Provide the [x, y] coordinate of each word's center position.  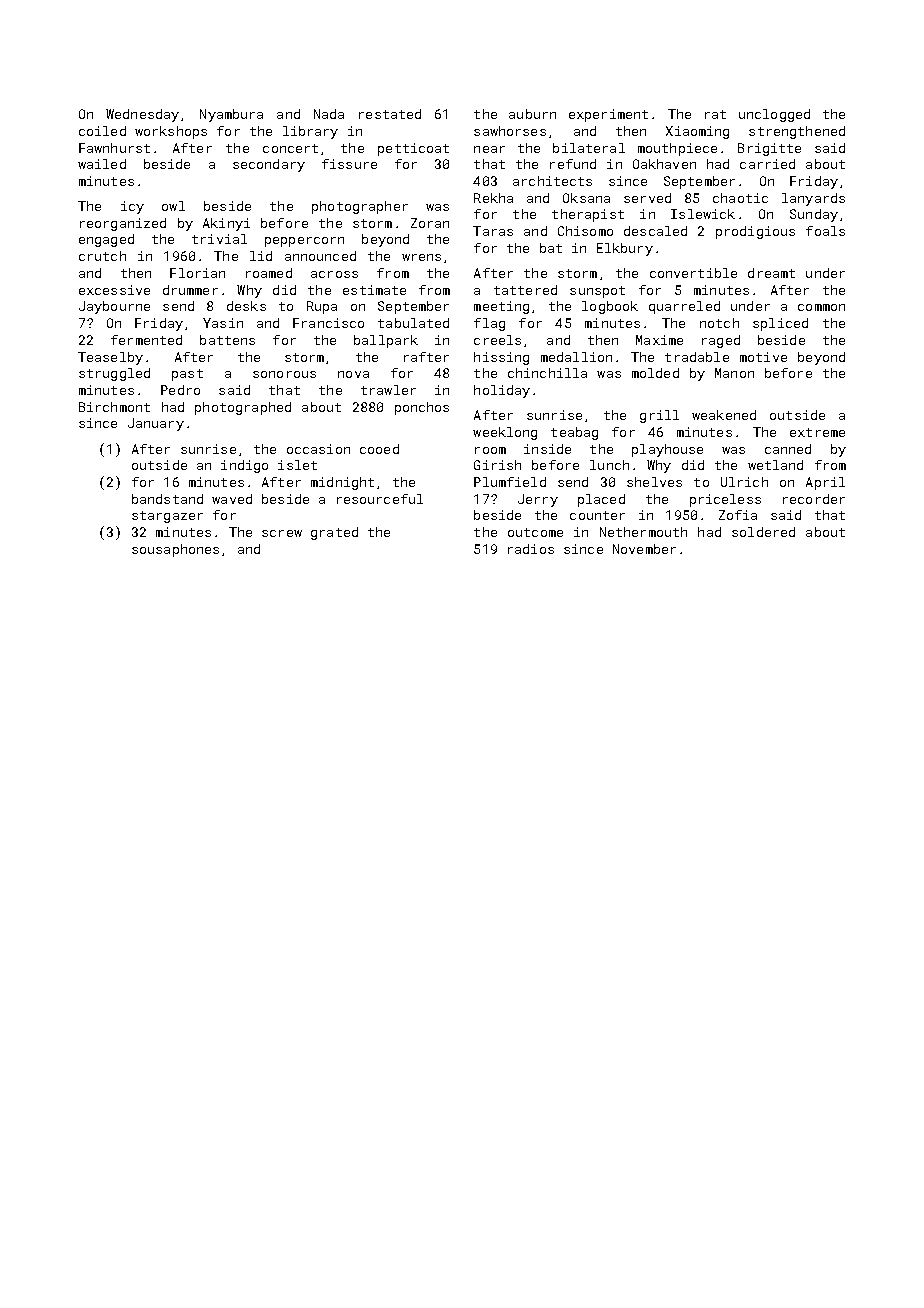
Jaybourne [114, 307]
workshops [171, 132]
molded [655, 373]
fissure [349, 164]
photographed [243, 408]
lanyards [813, 199]
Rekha [493, 198]
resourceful [380, 499]
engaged [106, 240]
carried [767, 164]
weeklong [505, 433]
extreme [817, 432]
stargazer [167, 517]
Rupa [322, 307]
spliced [780, 324]
